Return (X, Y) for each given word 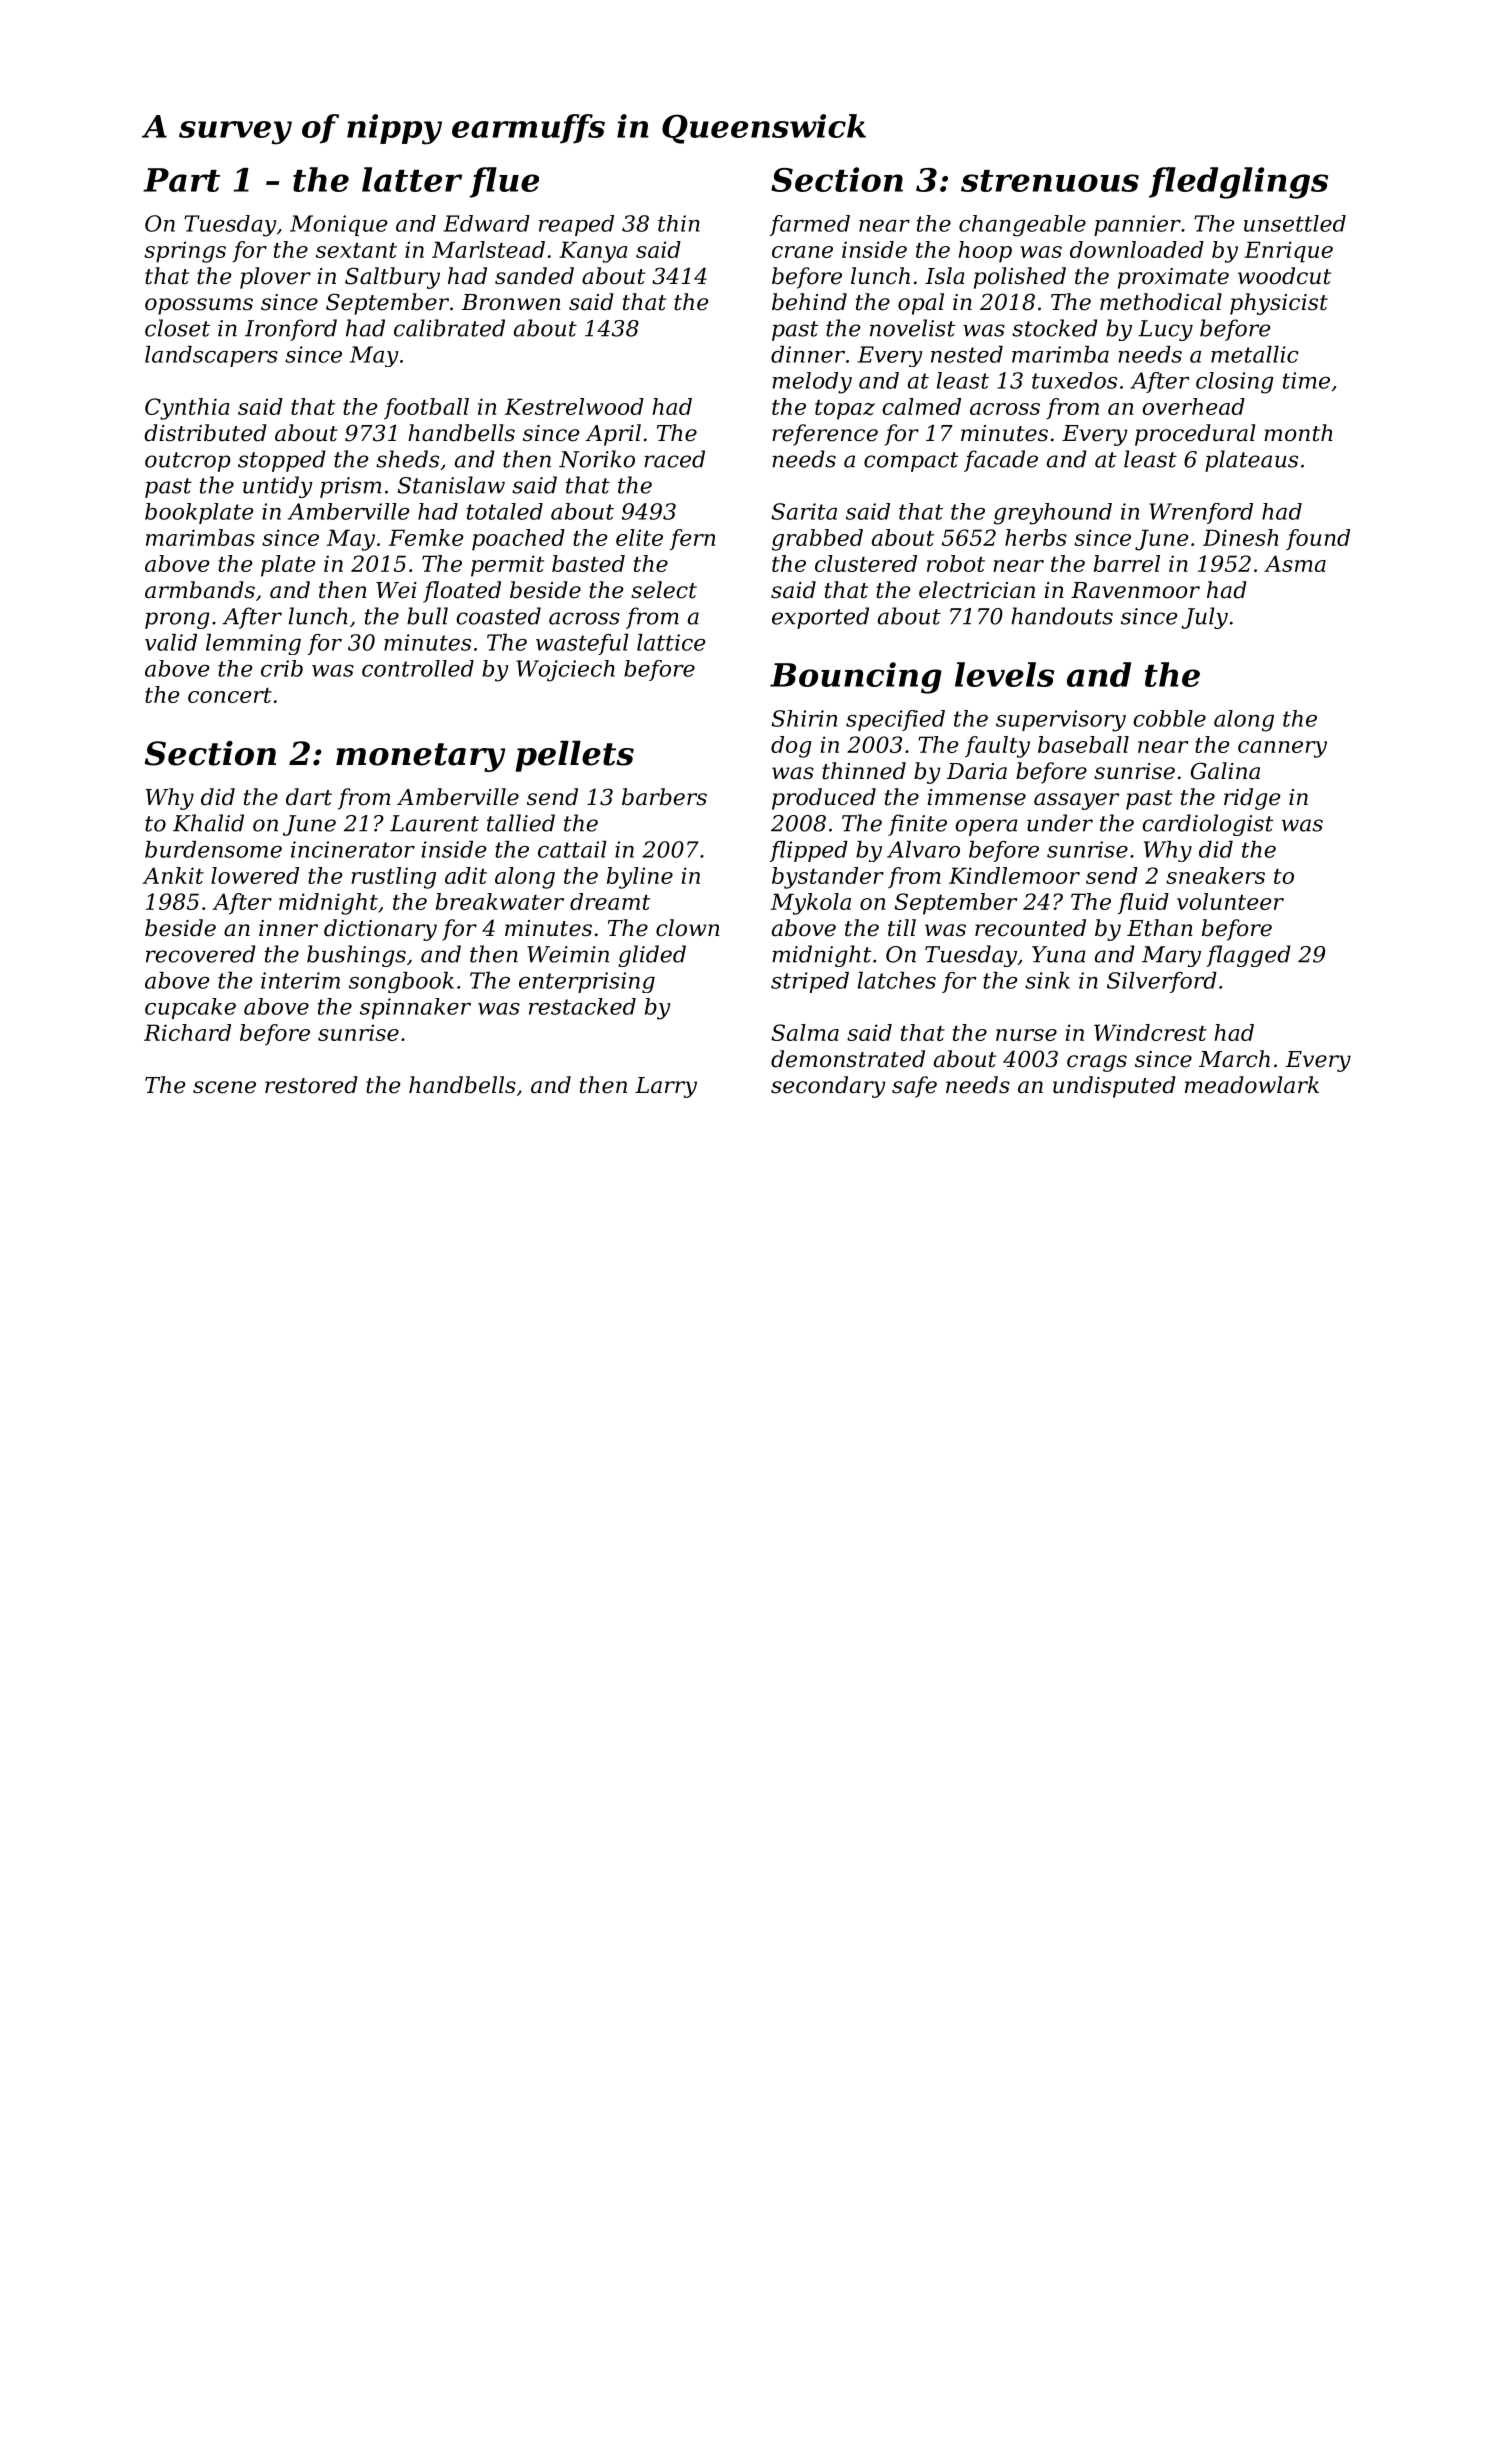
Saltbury (392, 278)
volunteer (1230, 901)
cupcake (190, 1008)
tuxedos (1074, 380)
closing (1235, 383)
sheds (407, 459)
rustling (393, 878)
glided (652, 956)
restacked (582, 1006)
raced (674, 459)
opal (921, 304)
